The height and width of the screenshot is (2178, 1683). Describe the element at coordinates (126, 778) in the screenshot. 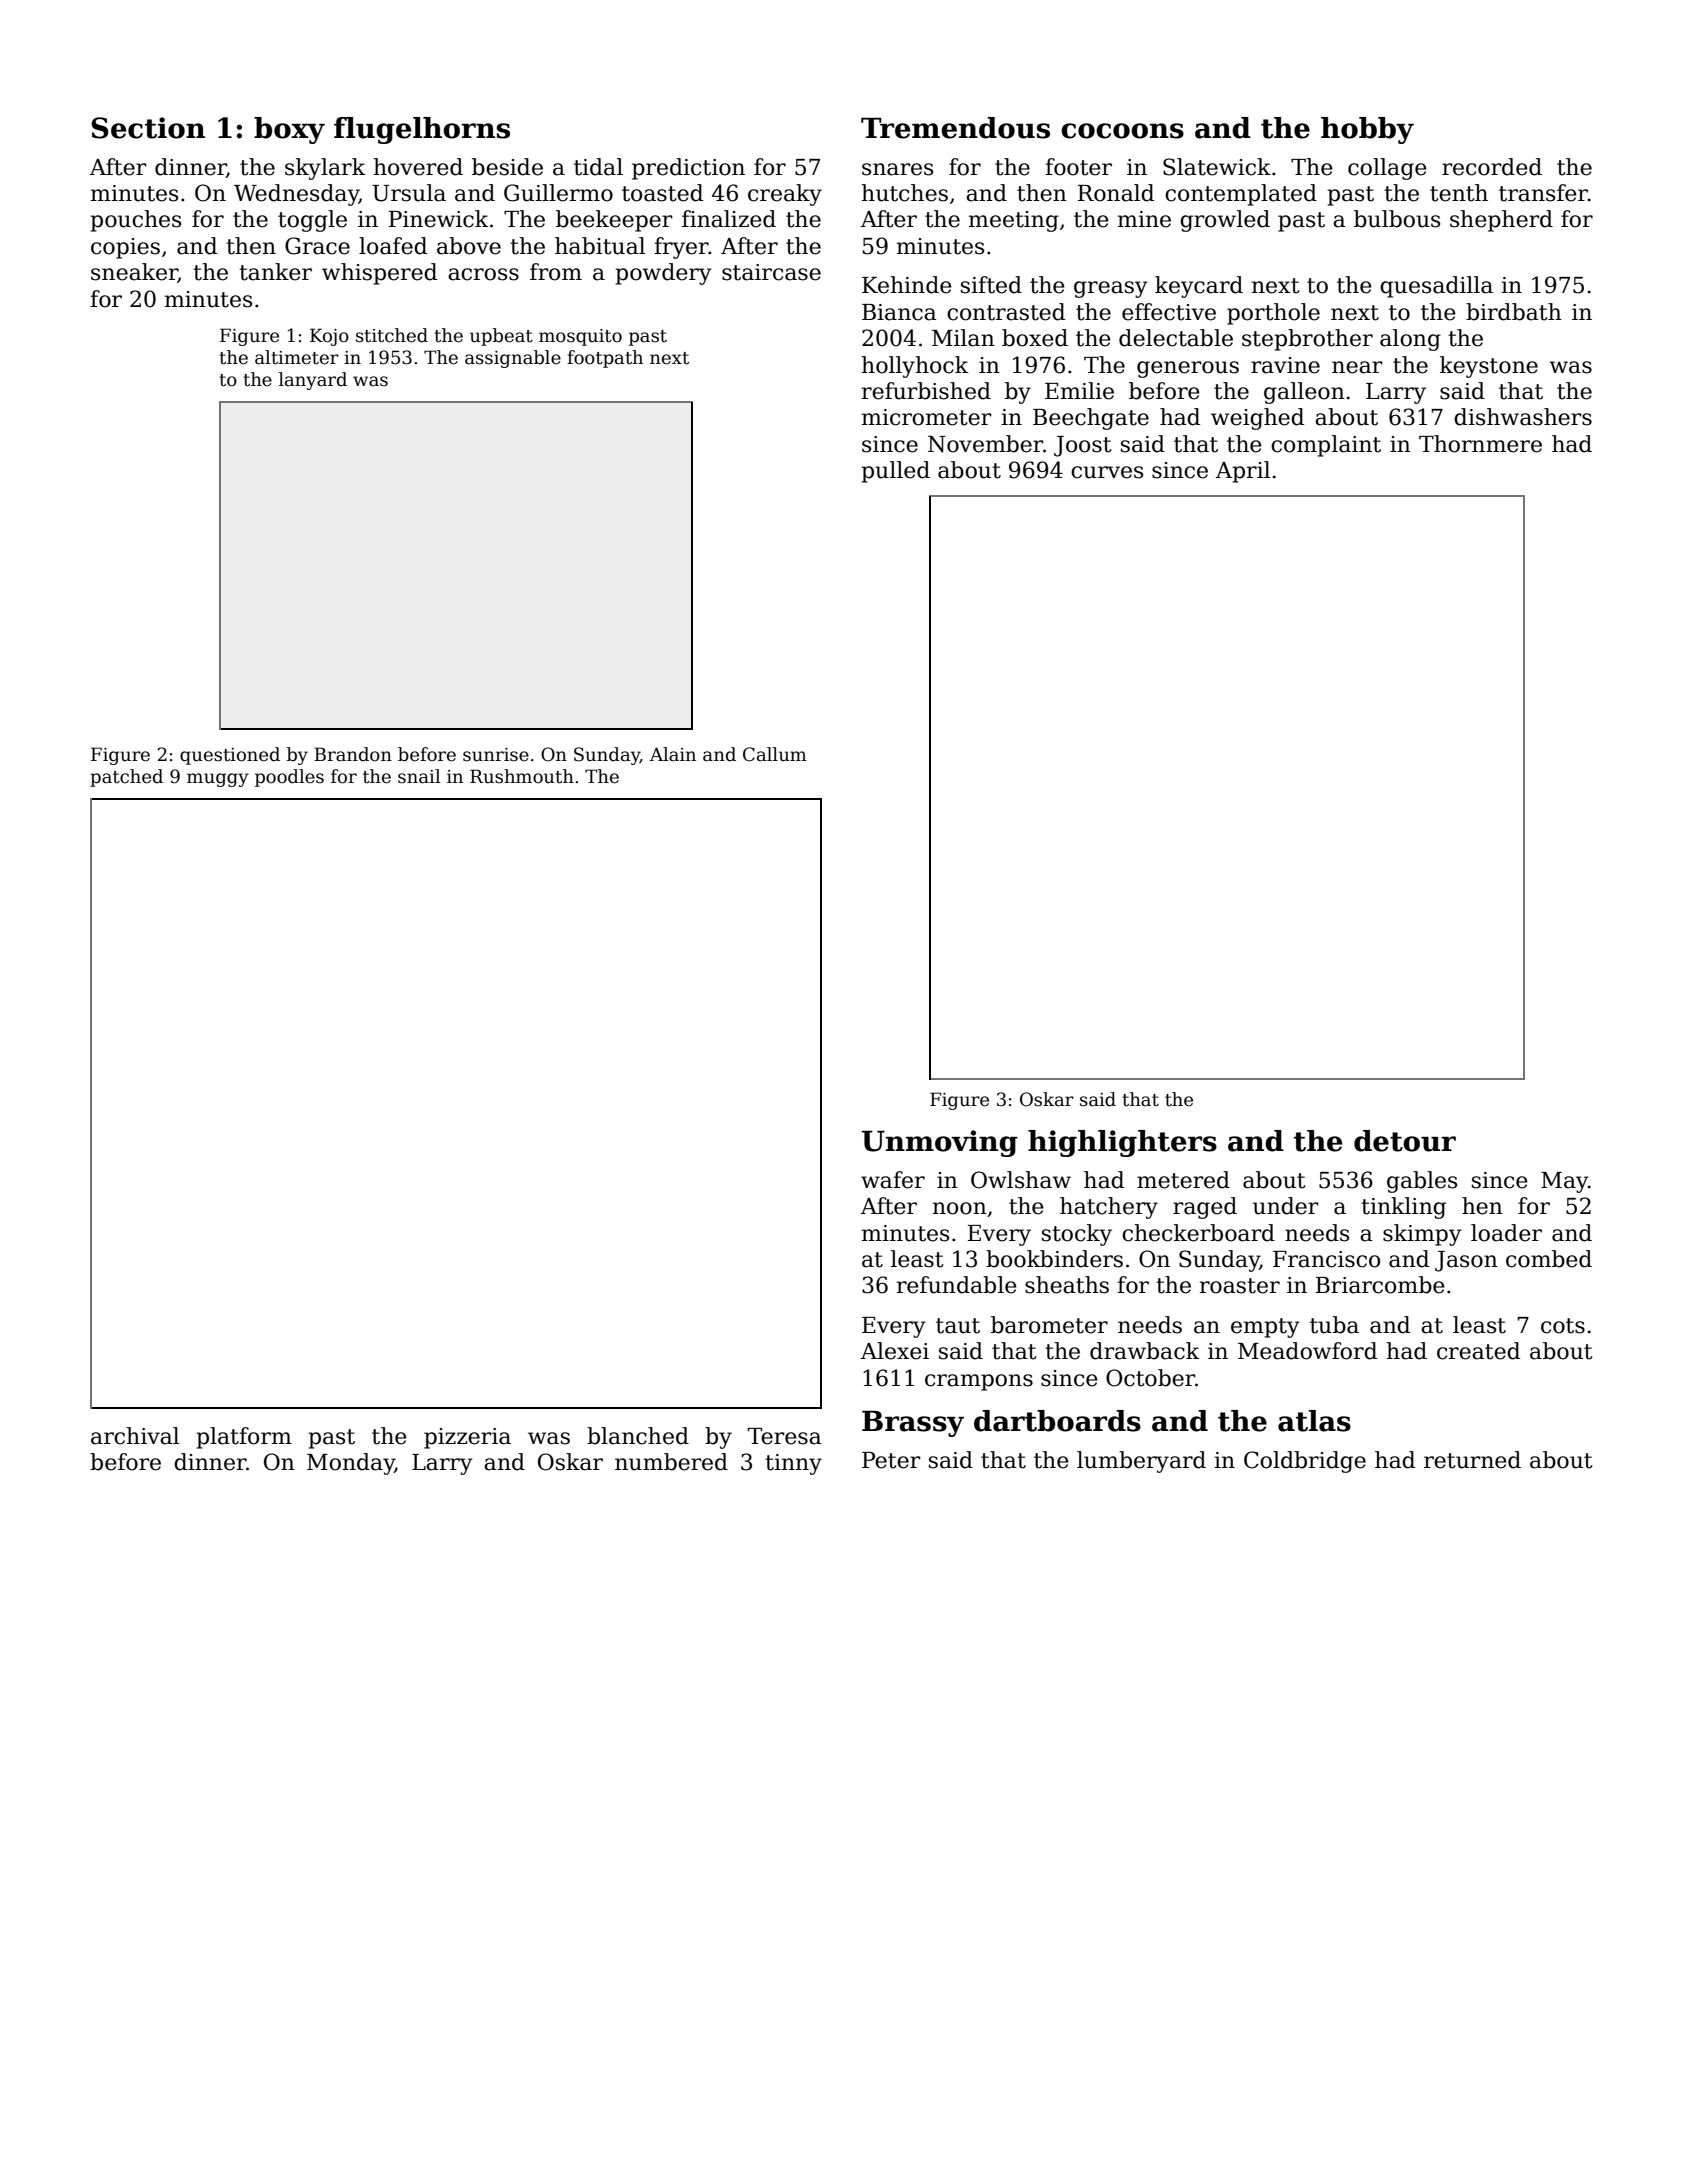

I see `patched` at that location.
